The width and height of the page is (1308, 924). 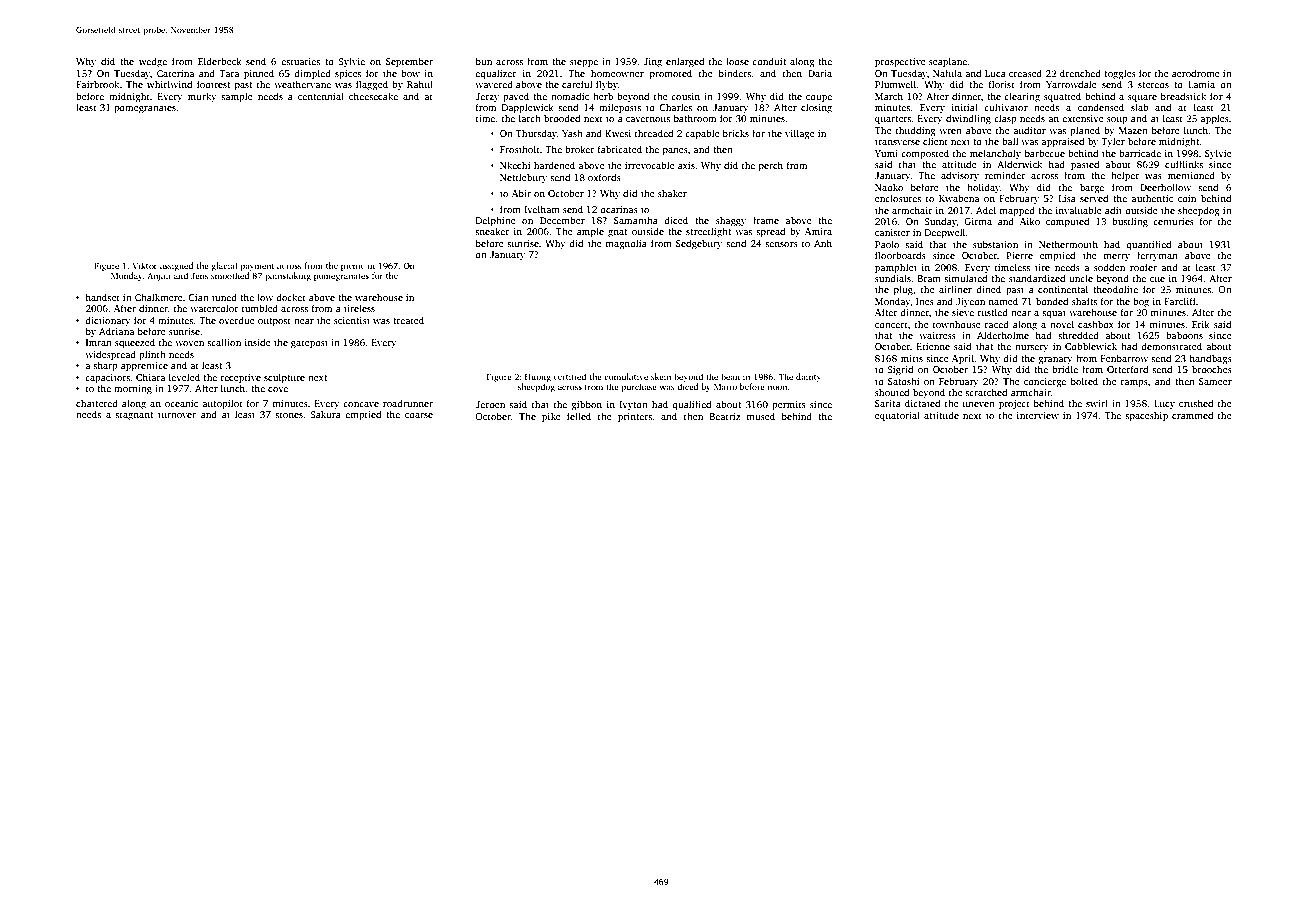 I want to click on Delphine, so click(x=496, y=221).
